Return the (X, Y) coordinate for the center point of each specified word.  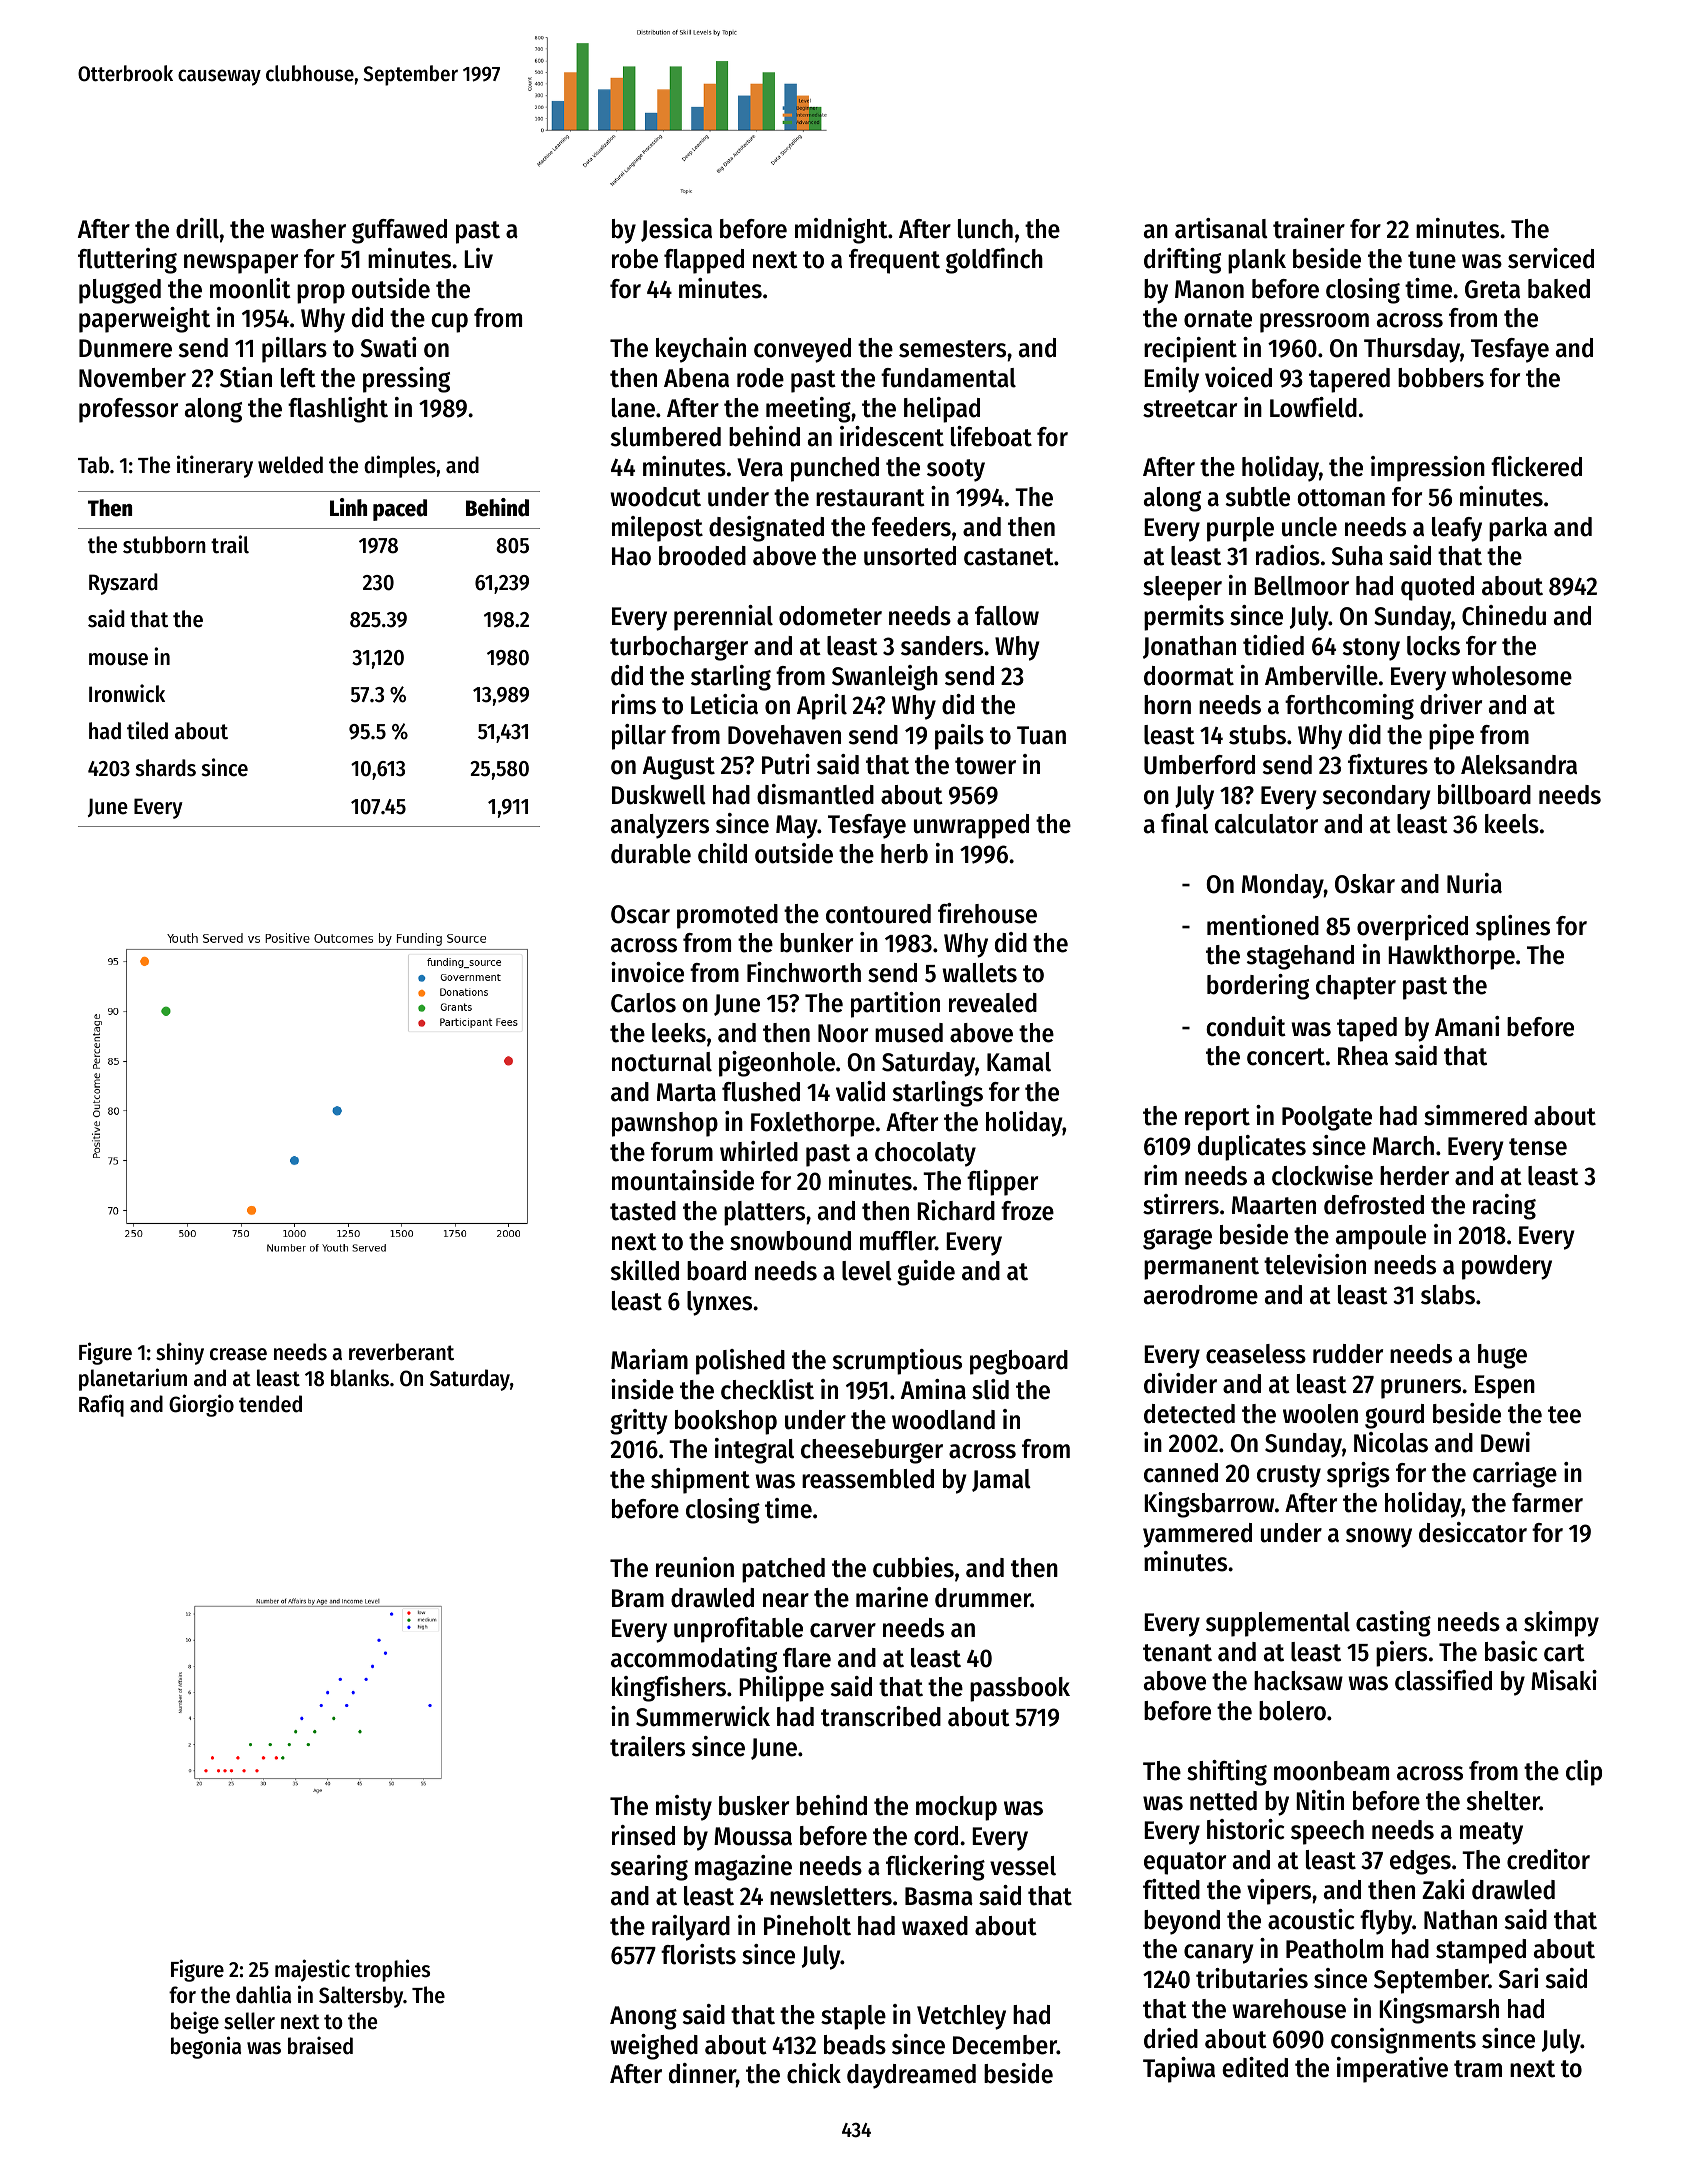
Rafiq (101, 1405)
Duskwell (659, 795)
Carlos (643, 1003)
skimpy (1561, 1624)
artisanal (1221, 228)
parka (1518, 529)
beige (195, 2022)
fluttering (127, 261)
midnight (841, 231)
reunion (695, 1567)
